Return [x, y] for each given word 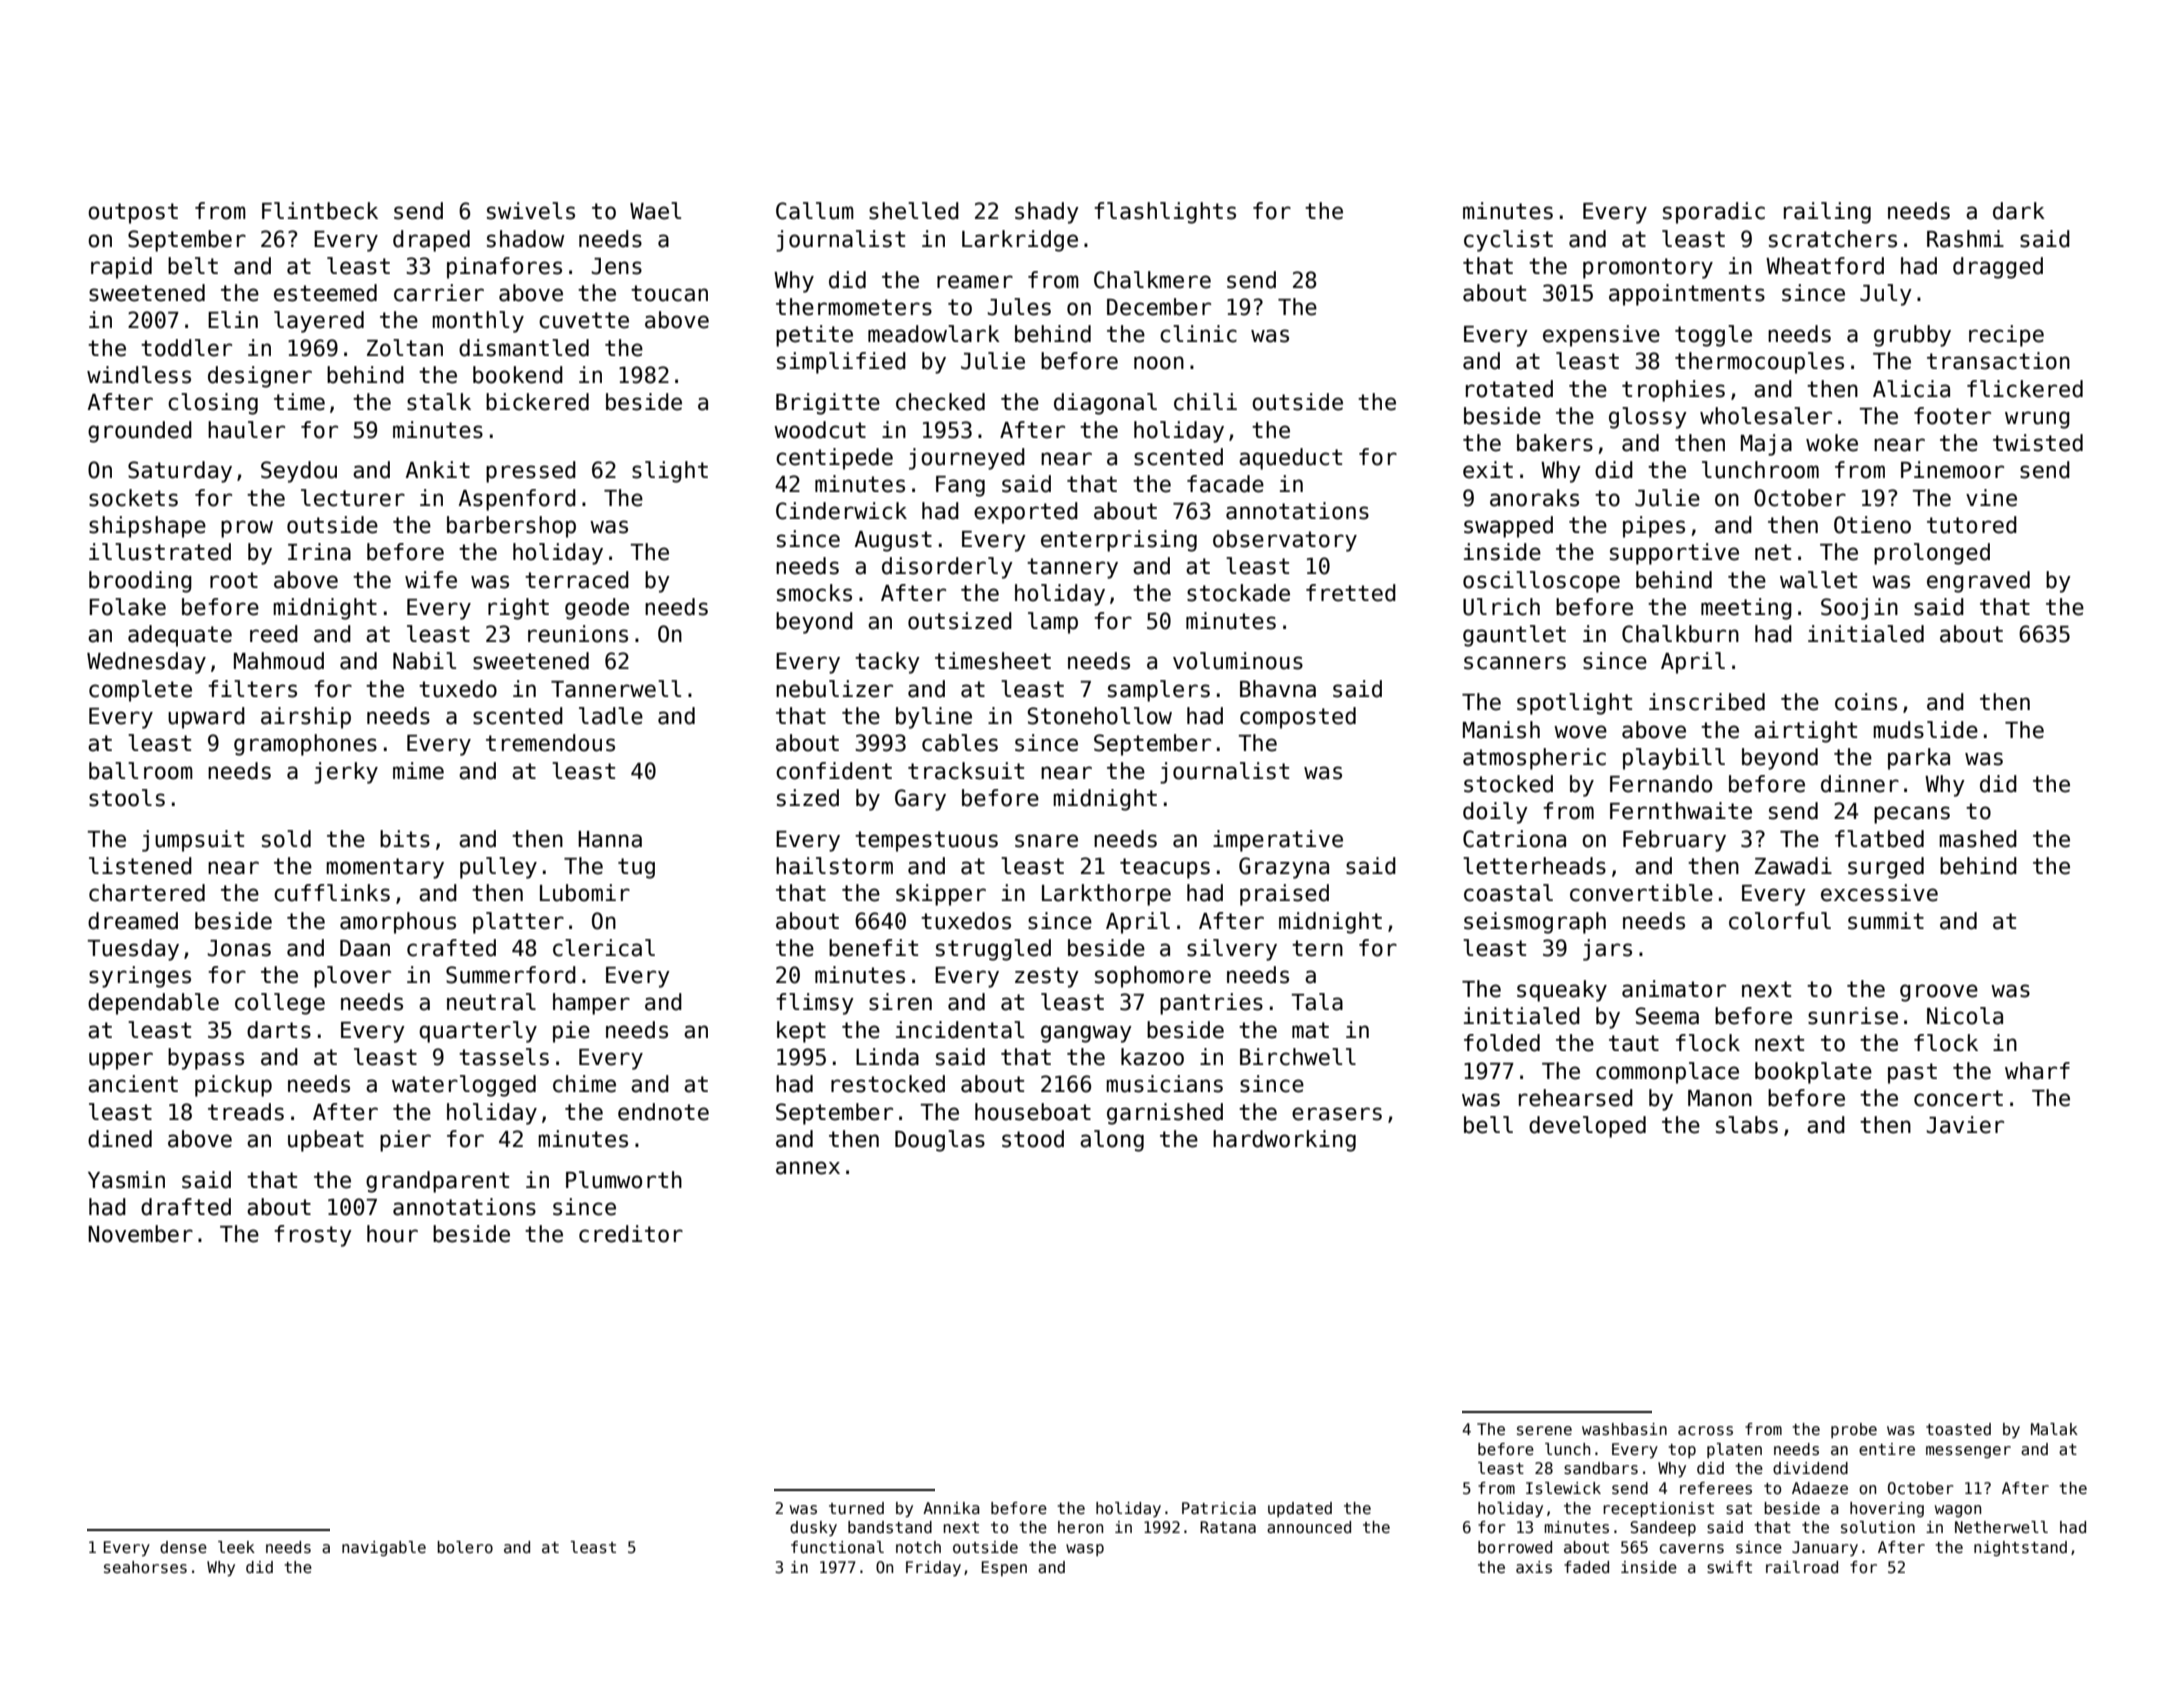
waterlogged [464, 1086]
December [1159, 307]
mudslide [1925, 730]
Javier [1965, 1125]
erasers [1337, 1114]
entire [1887, 1449]
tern [1317, 948]
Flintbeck [320, 211]
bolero [465, 1547]
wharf [2037, 1071]
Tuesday [133, 950]
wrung [2037, 420]
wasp [1085, 1550]
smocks [814, 593]
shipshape [147, 527]
